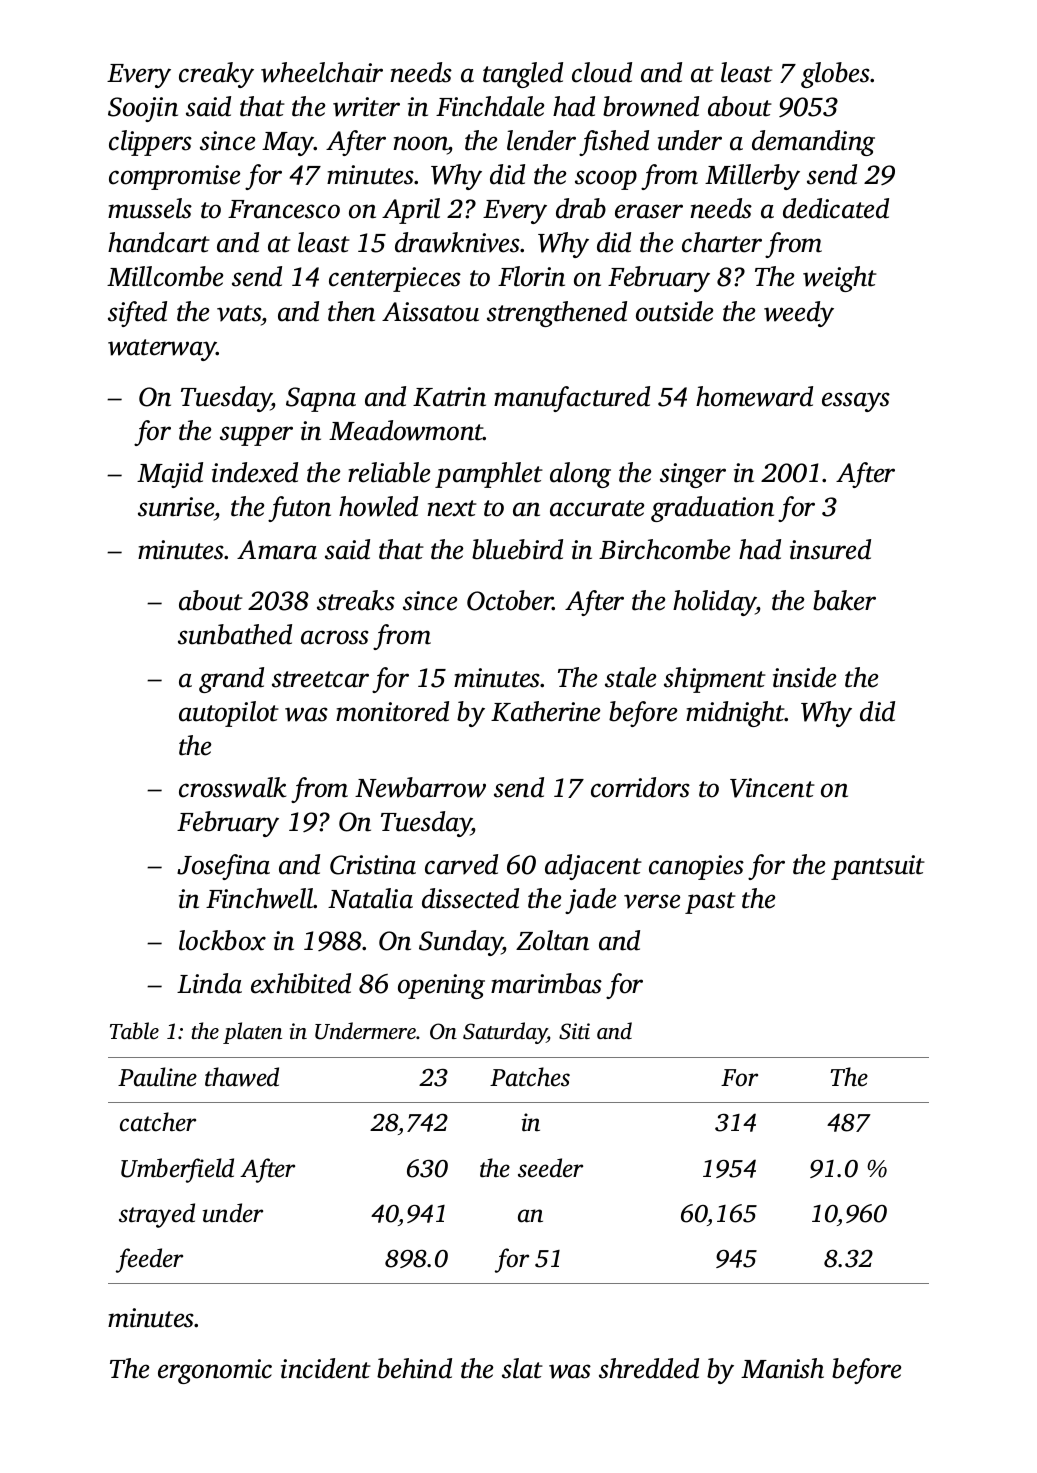 The width and height of the screenshot is (1037, 1473). Describe the element at coordinates (878, 867) in the screenshot. I see `pantsuit` at that location.
